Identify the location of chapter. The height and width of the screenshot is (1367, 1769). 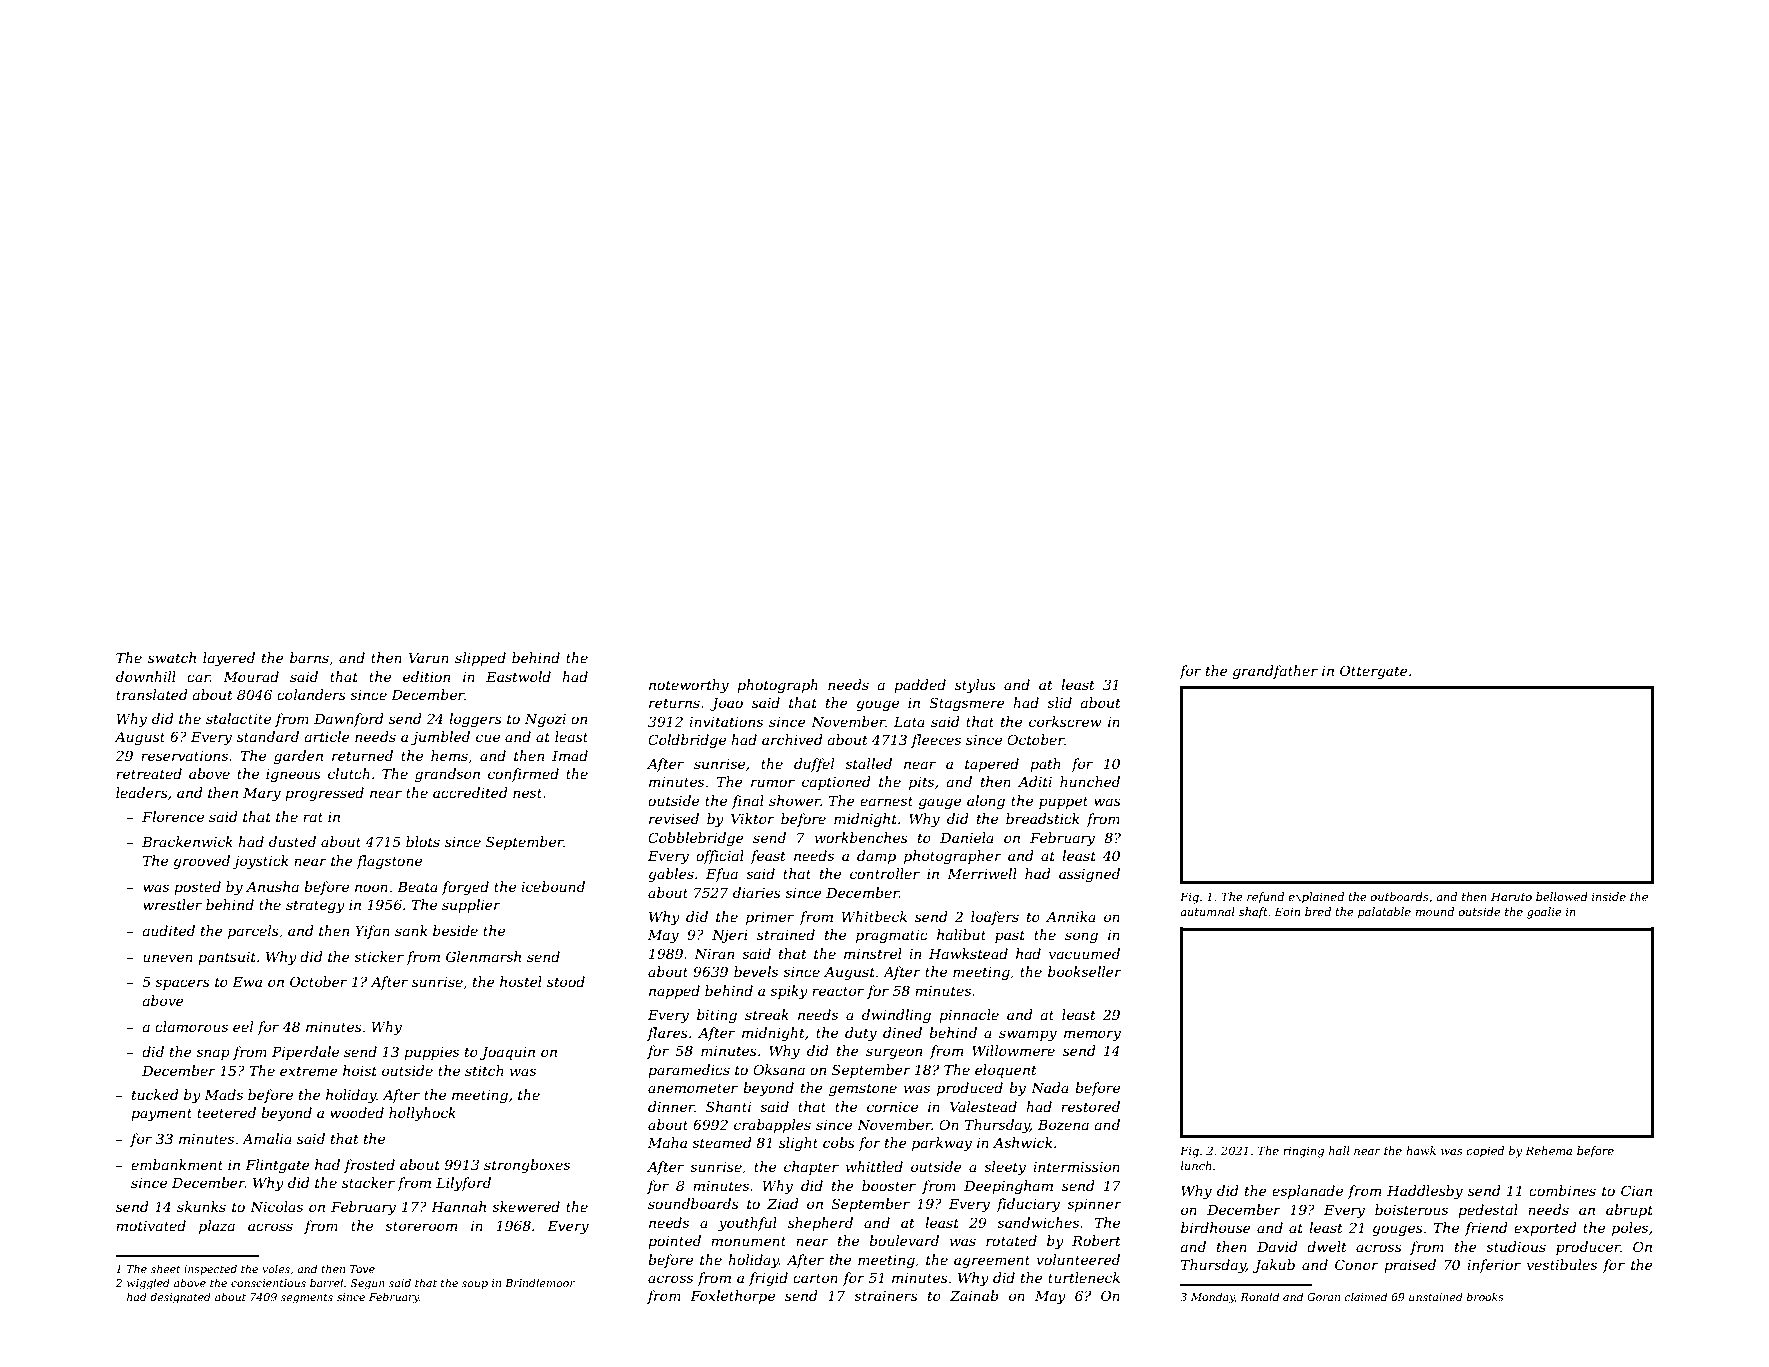
(811, 1168).
